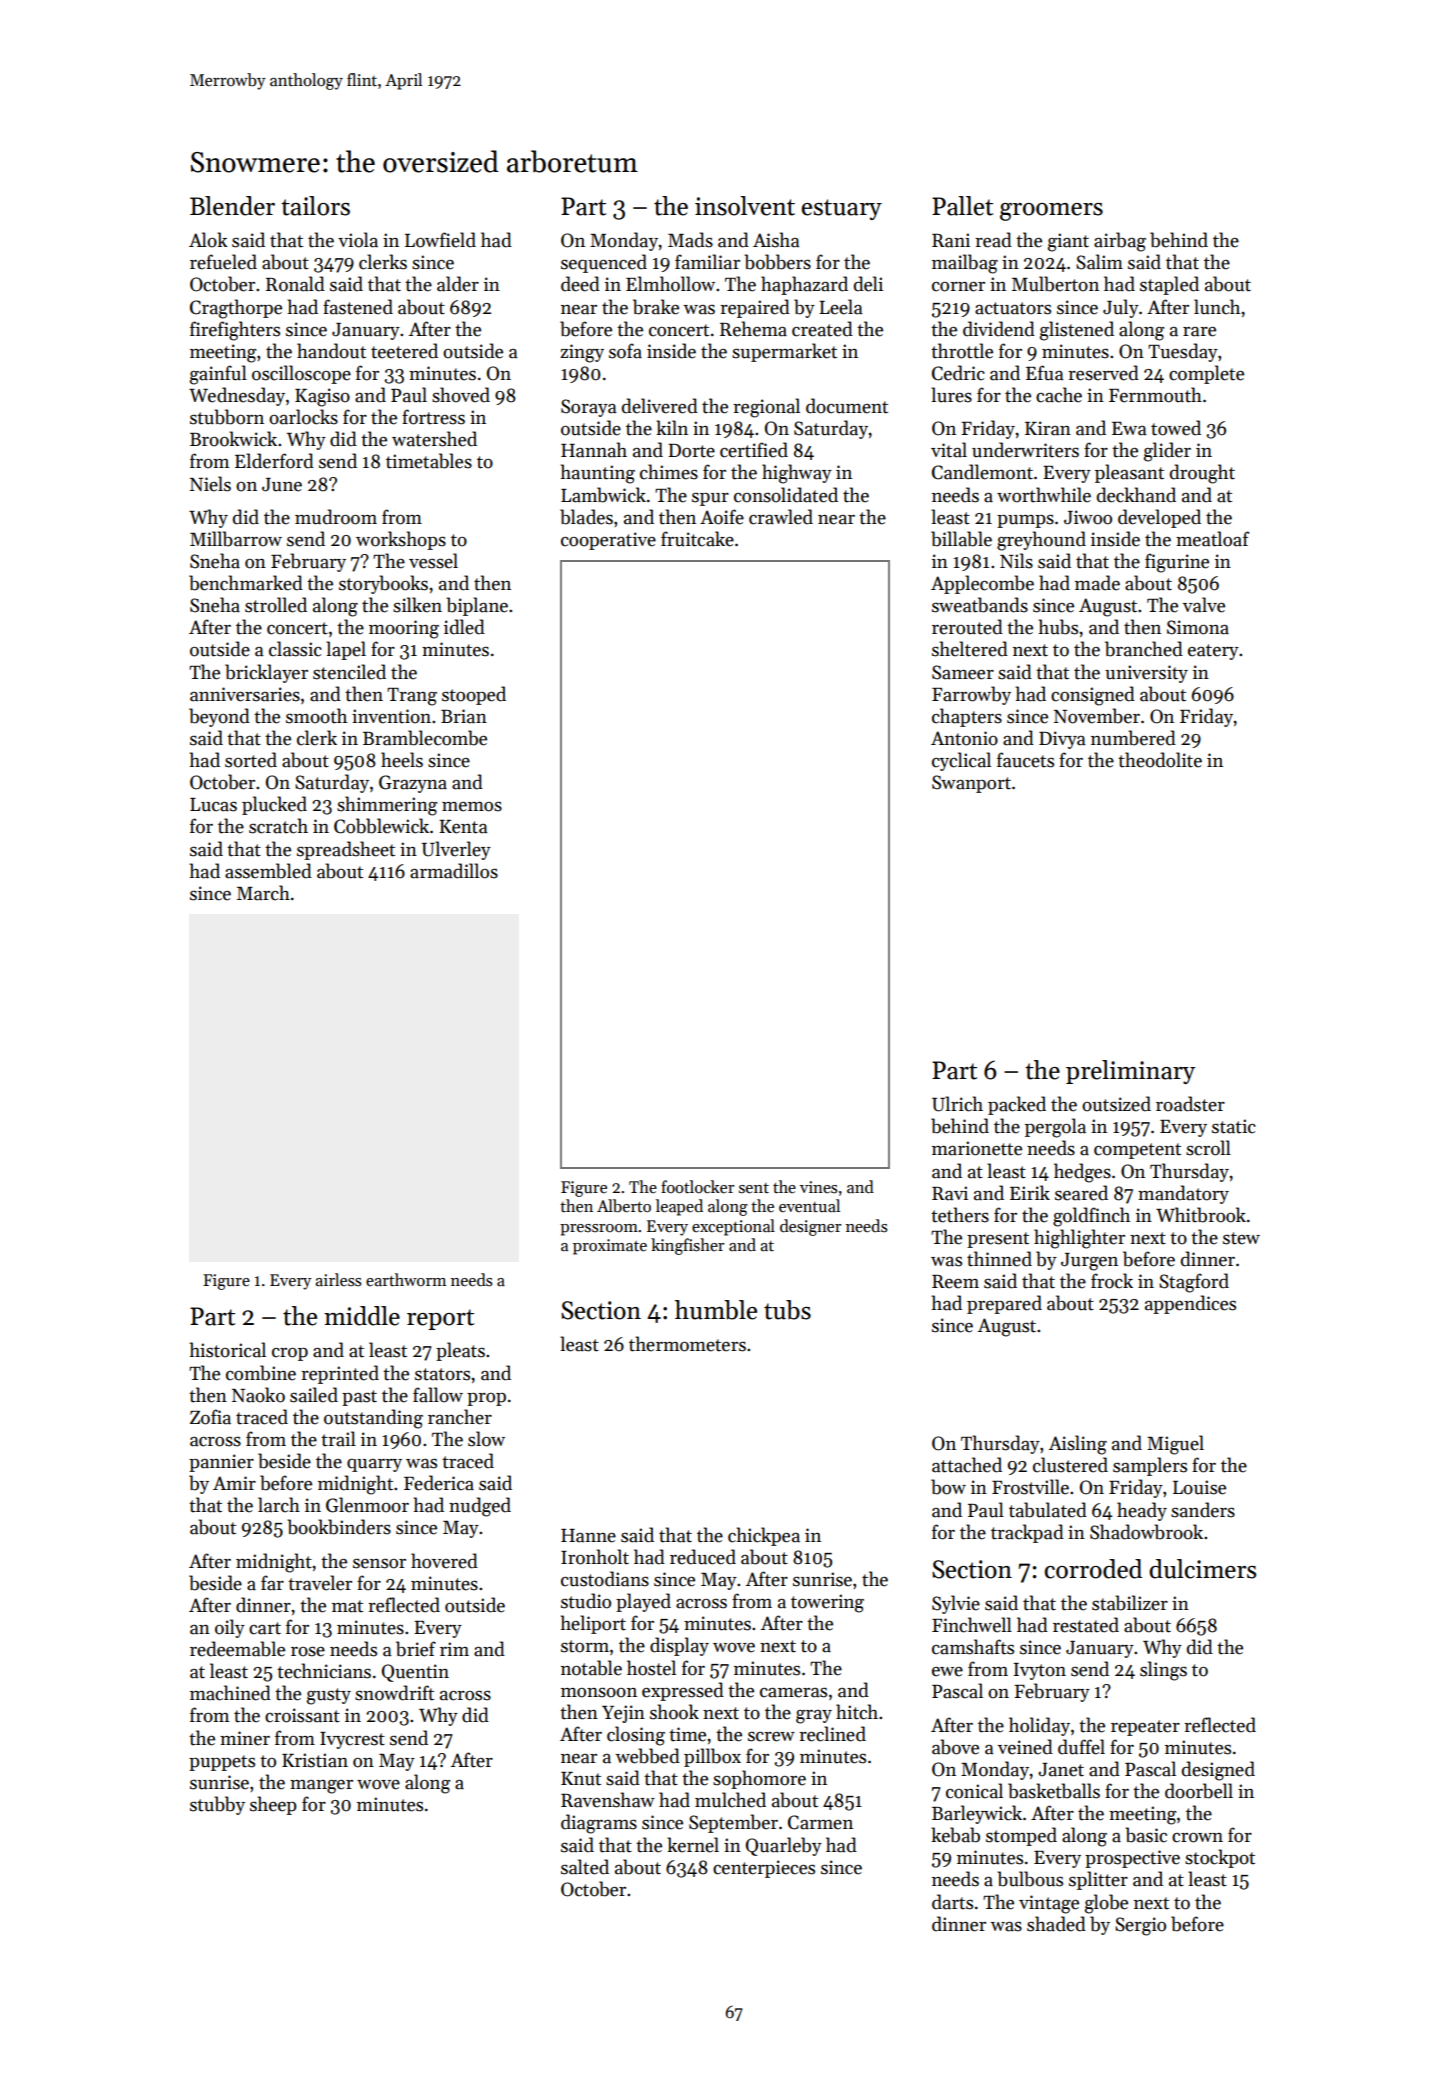 The width and height of the screenshot is (1450, 2100). What do you see at coordinates (406, 1280) in the screenshot?
I see `earthworm` at bounding box center [406, 1280].
